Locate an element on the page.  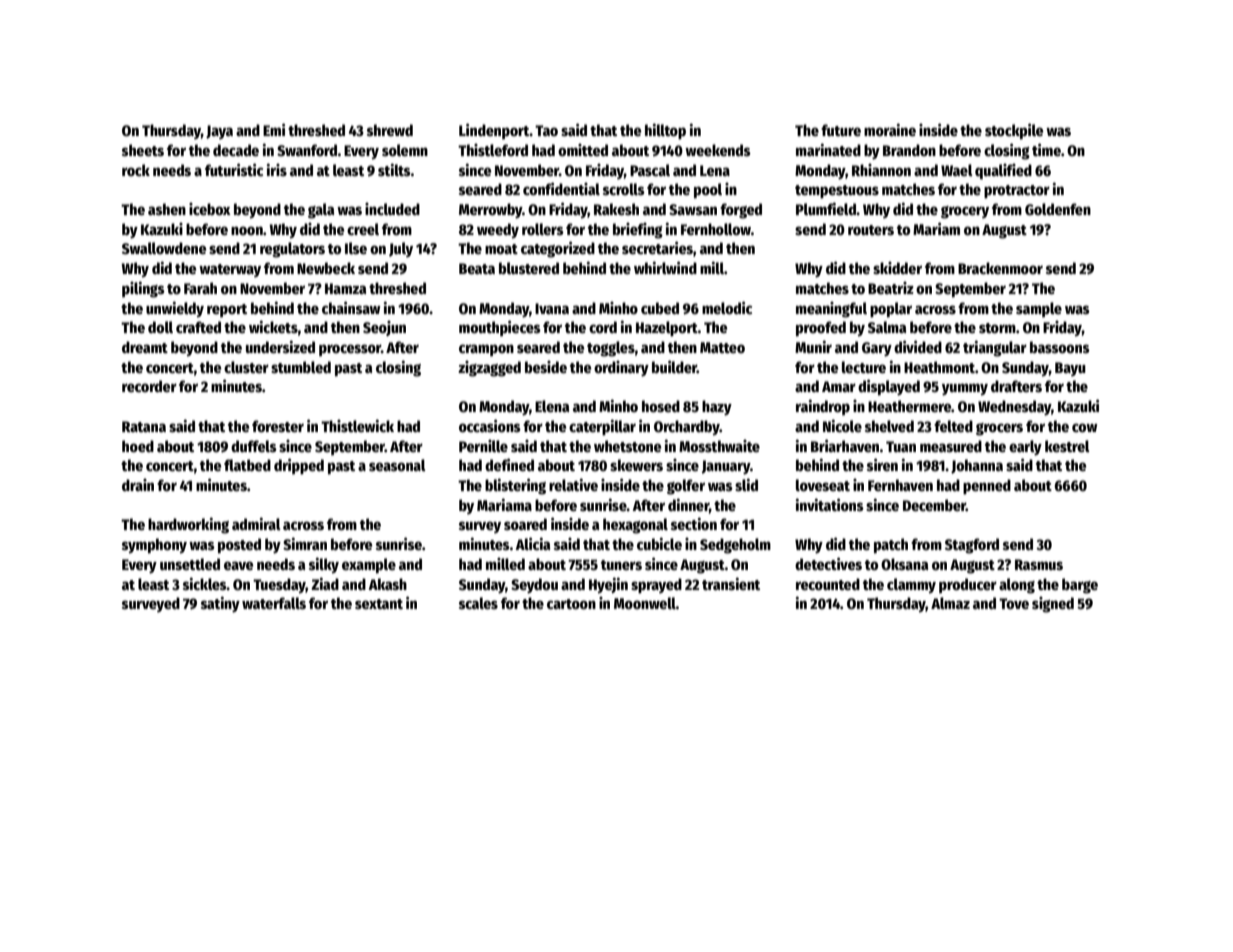
sample is located at coordinates (1039, 310).
